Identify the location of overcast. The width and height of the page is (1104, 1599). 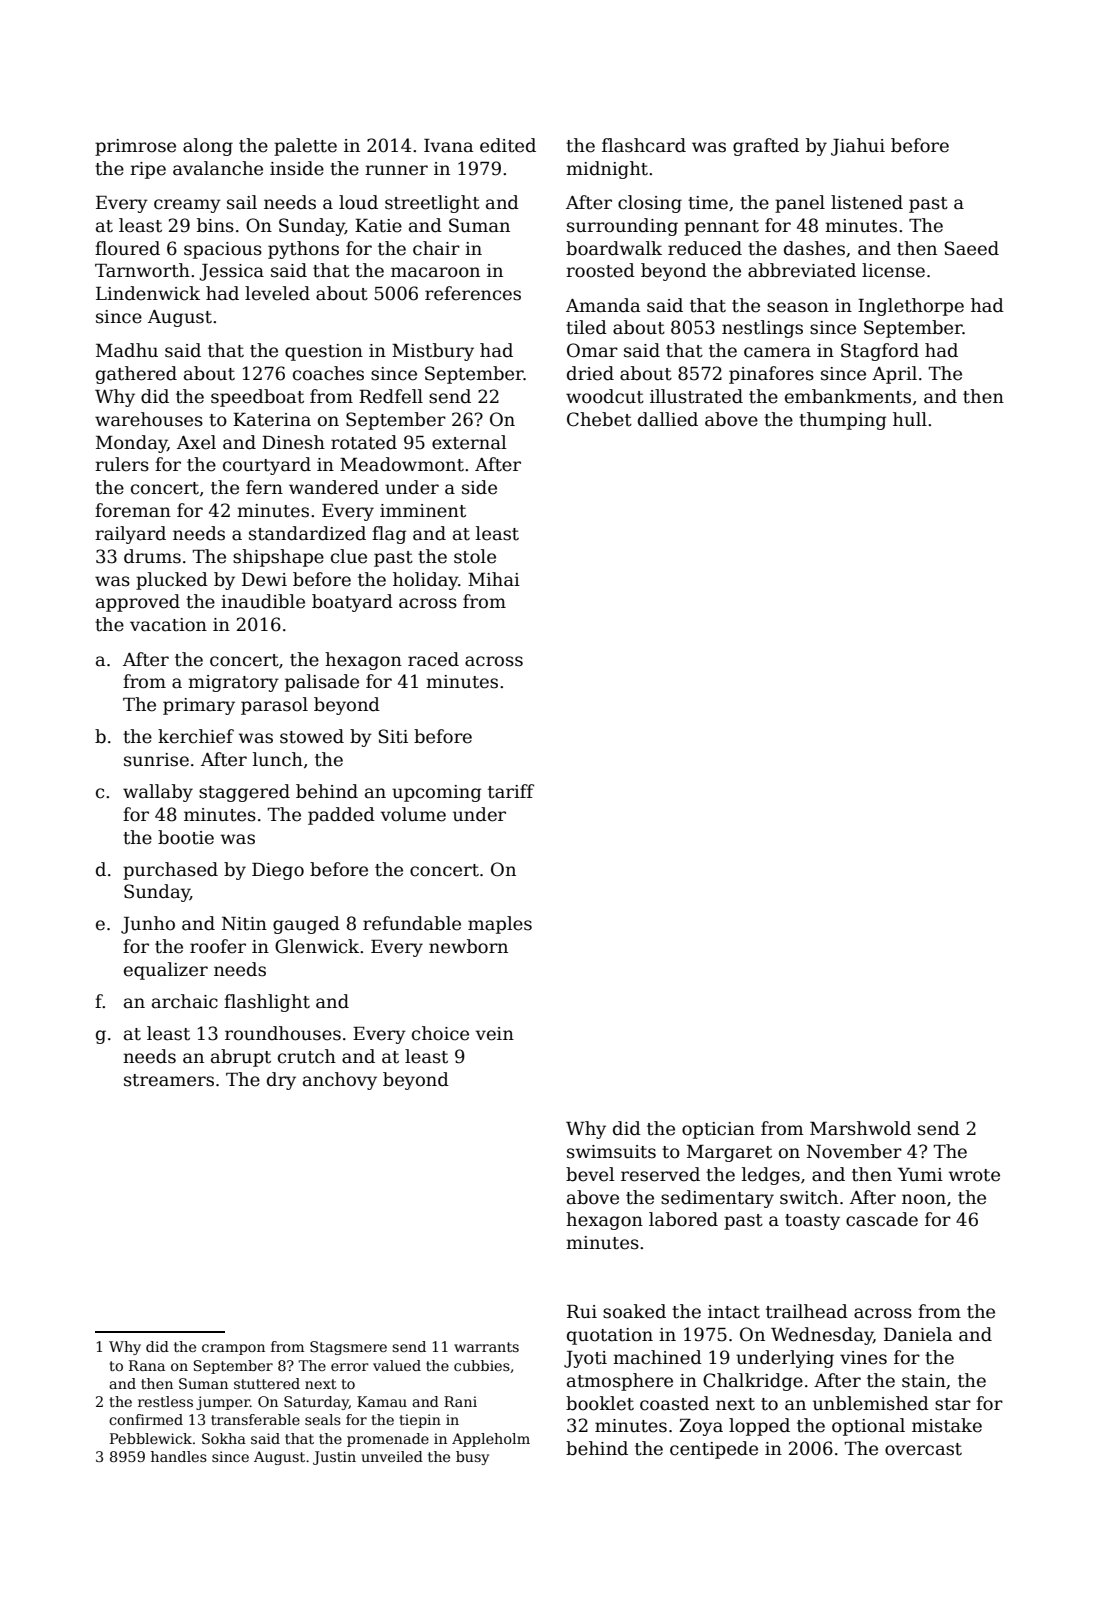
(923, 1449).
